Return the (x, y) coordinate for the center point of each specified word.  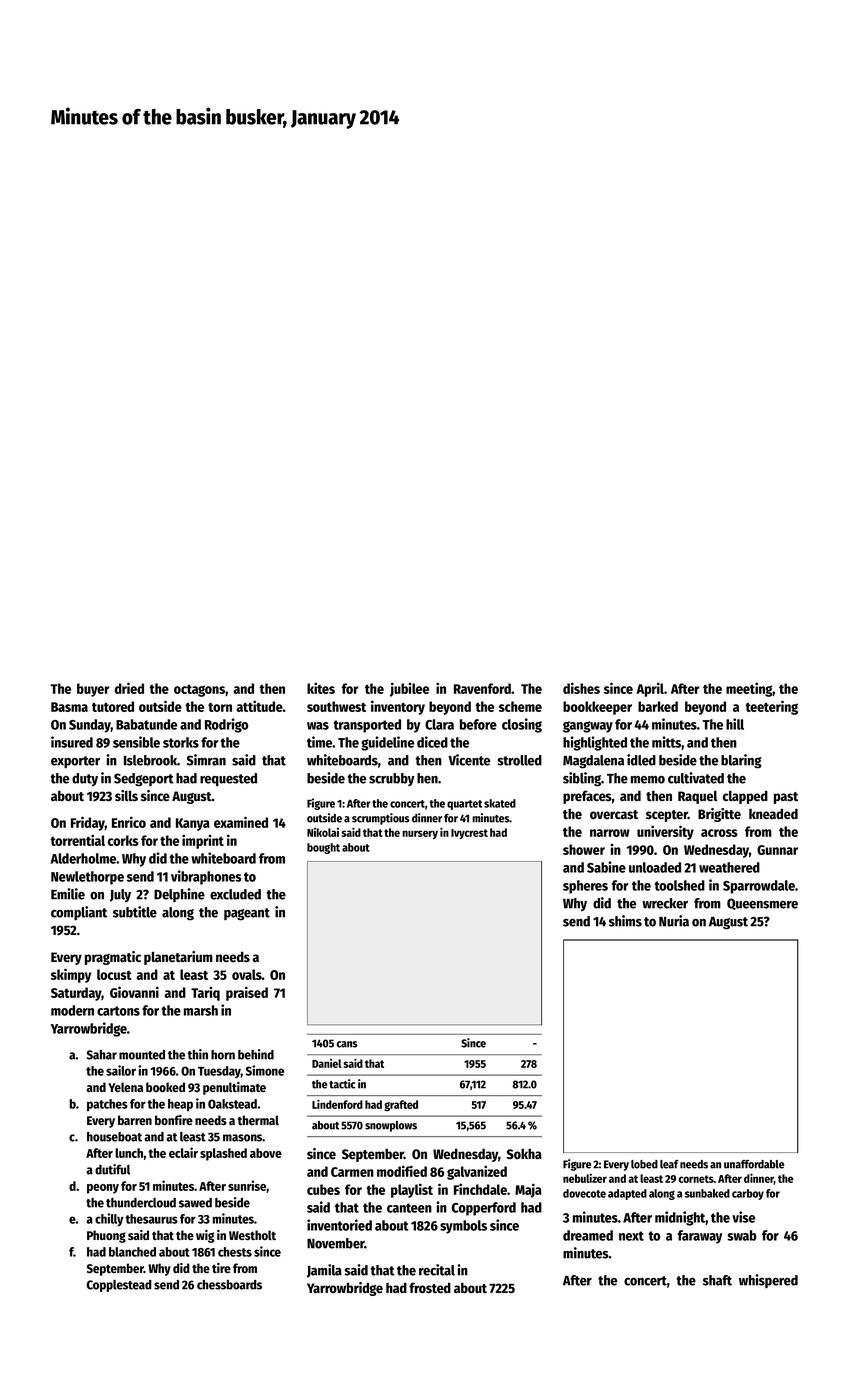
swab (742, 1235)
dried (129, 688)
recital (437, 1270)
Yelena (125, 1087)
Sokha (524, 1154)
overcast (614, 814)
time (320, 742)
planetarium (178, 958)
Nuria (674, 921)
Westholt (252, 1235)
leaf (669, 1164)
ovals (247, 974)
